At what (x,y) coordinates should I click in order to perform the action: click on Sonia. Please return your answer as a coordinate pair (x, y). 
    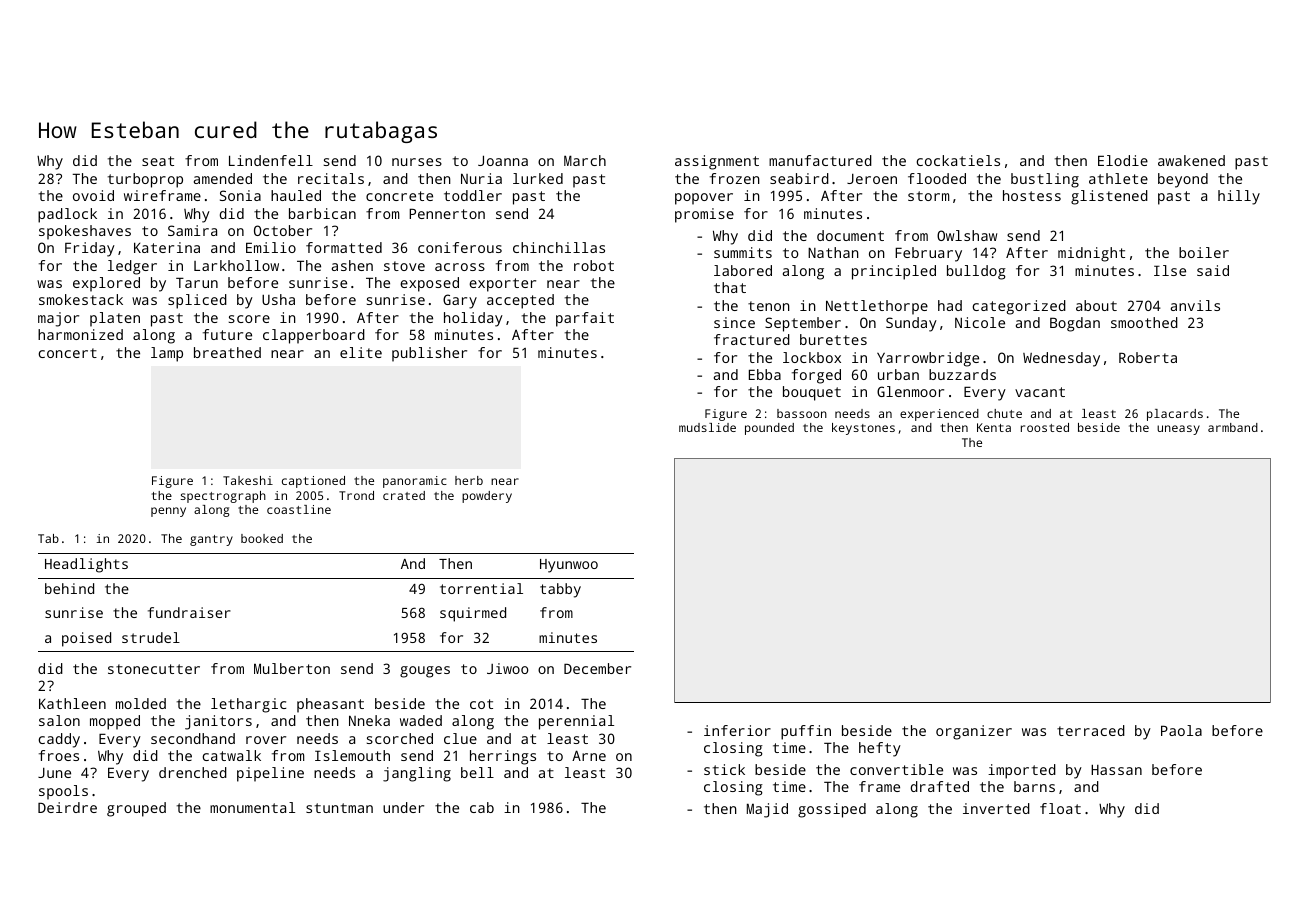
    Looking at the image, I should click on (240, 195).
